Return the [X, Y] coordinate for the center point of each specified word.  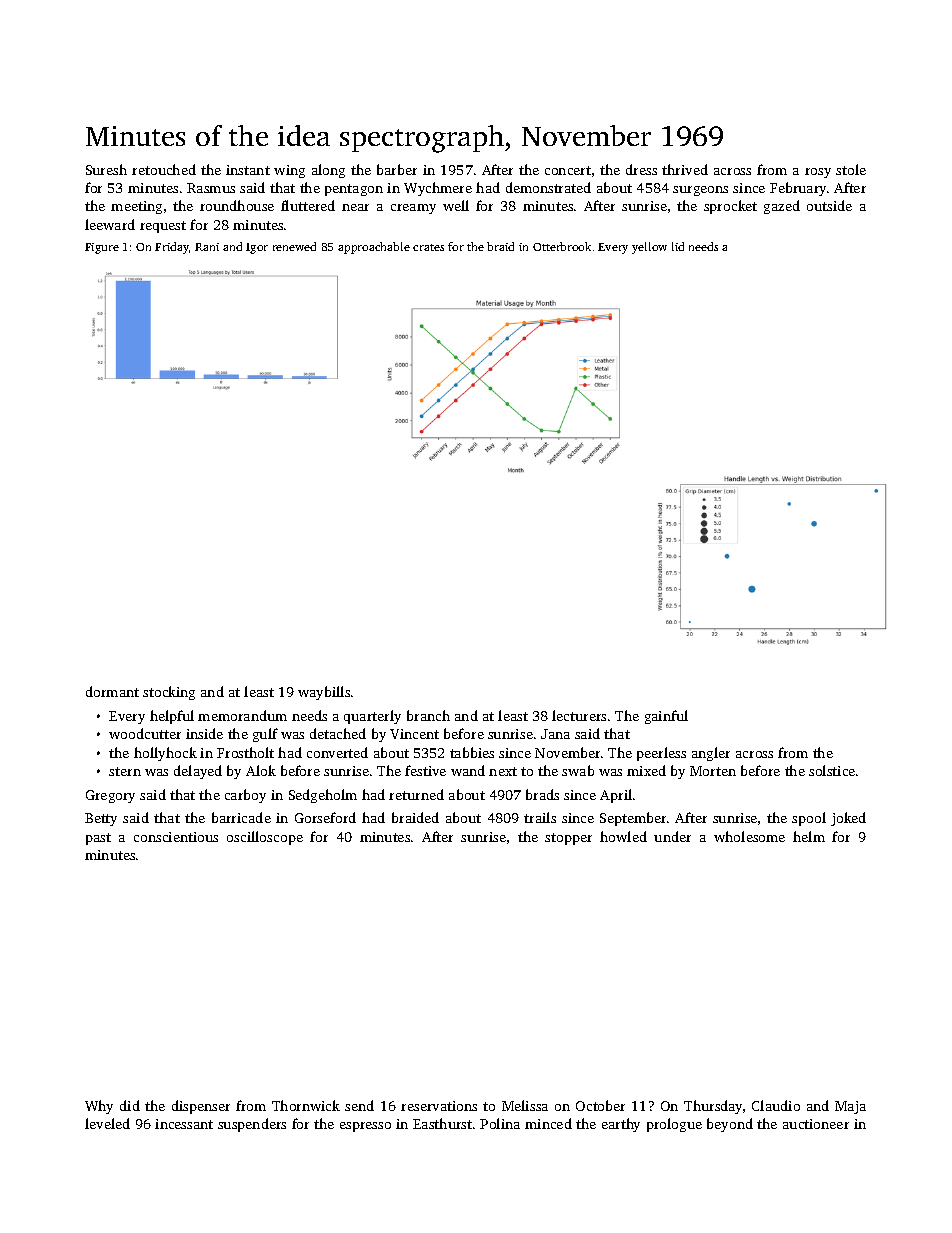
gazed [782, 207]
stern [125, 771]
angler [711, 754]
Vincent [414, 734]
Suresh [106, 169]
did [130, 1105]
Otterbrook [562, 246]
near [355, 207]
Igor [257, 248]
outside [829, 205]
